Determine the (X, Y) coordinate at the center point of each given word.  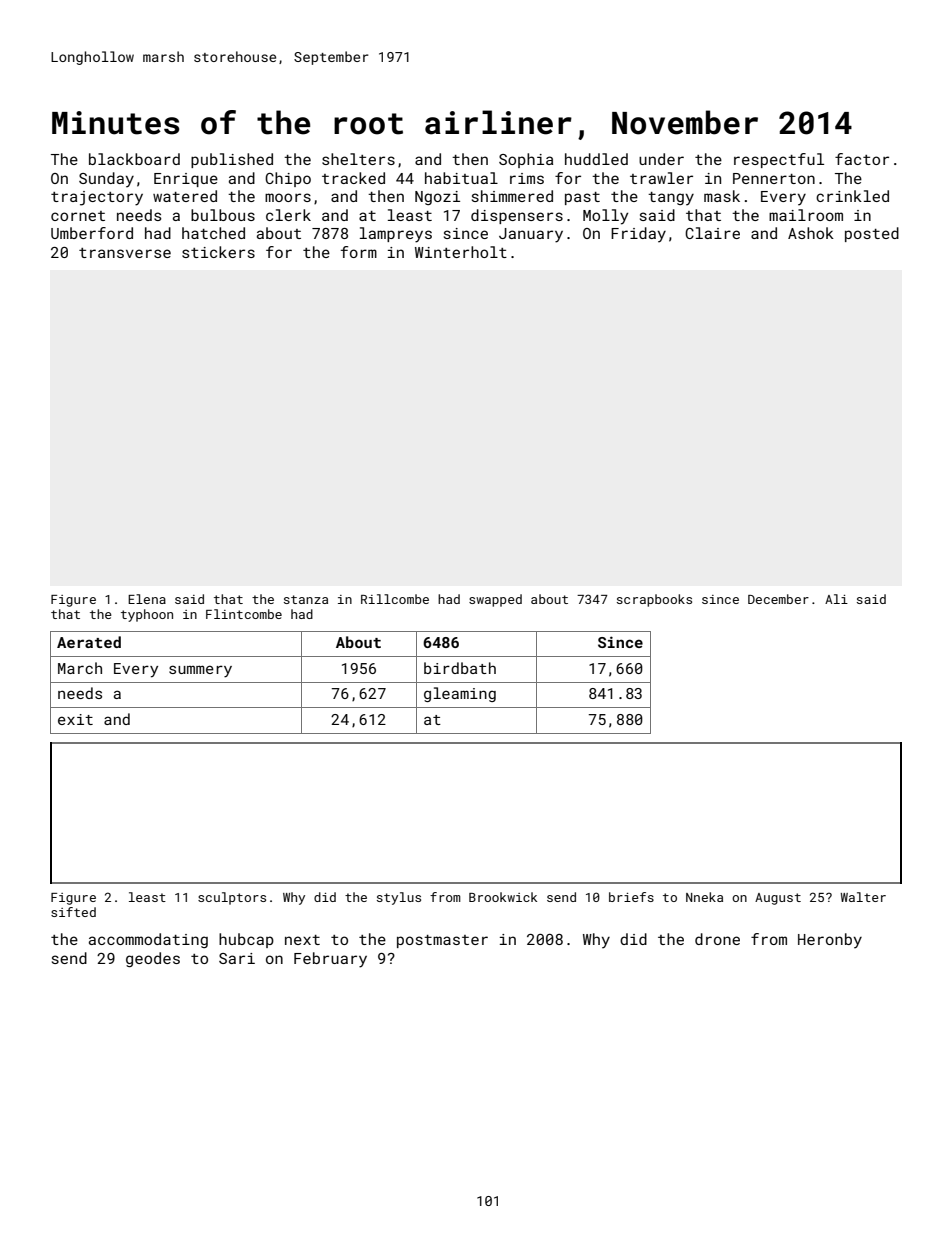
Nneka (704, 897)
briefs (631, 897)
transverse (125, 253)
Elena (147, 599)
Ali (836, 599)
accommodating (148, 940)
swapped (495, 600)
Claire (712, 233)
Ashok (811, 233)
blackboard (134, 159)
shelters (358, 159)
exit (75, 719)
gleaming (460, 694)
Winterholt (461, 252)
